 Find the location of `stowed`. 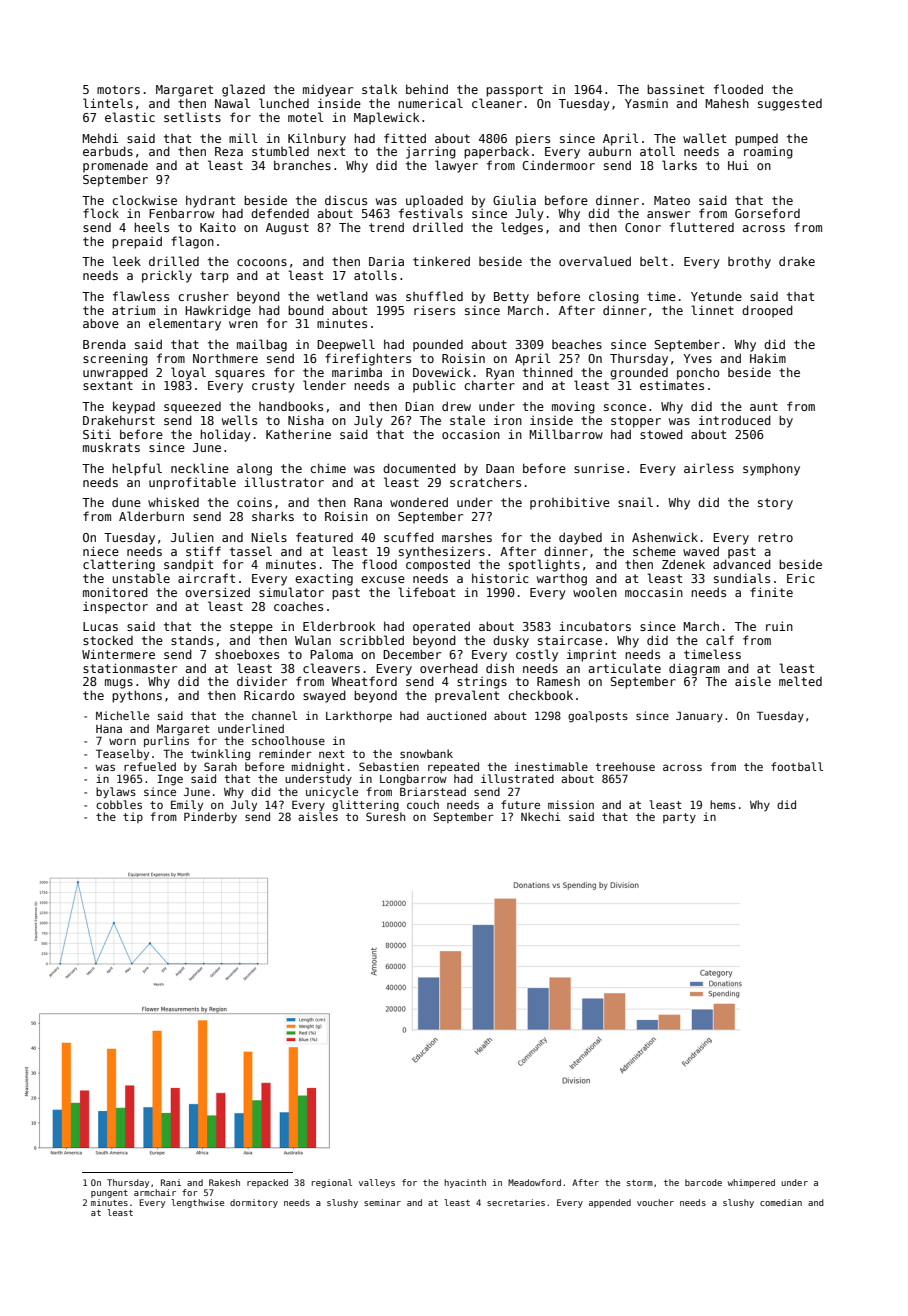

stowed is located at coordinates (661, 434).
